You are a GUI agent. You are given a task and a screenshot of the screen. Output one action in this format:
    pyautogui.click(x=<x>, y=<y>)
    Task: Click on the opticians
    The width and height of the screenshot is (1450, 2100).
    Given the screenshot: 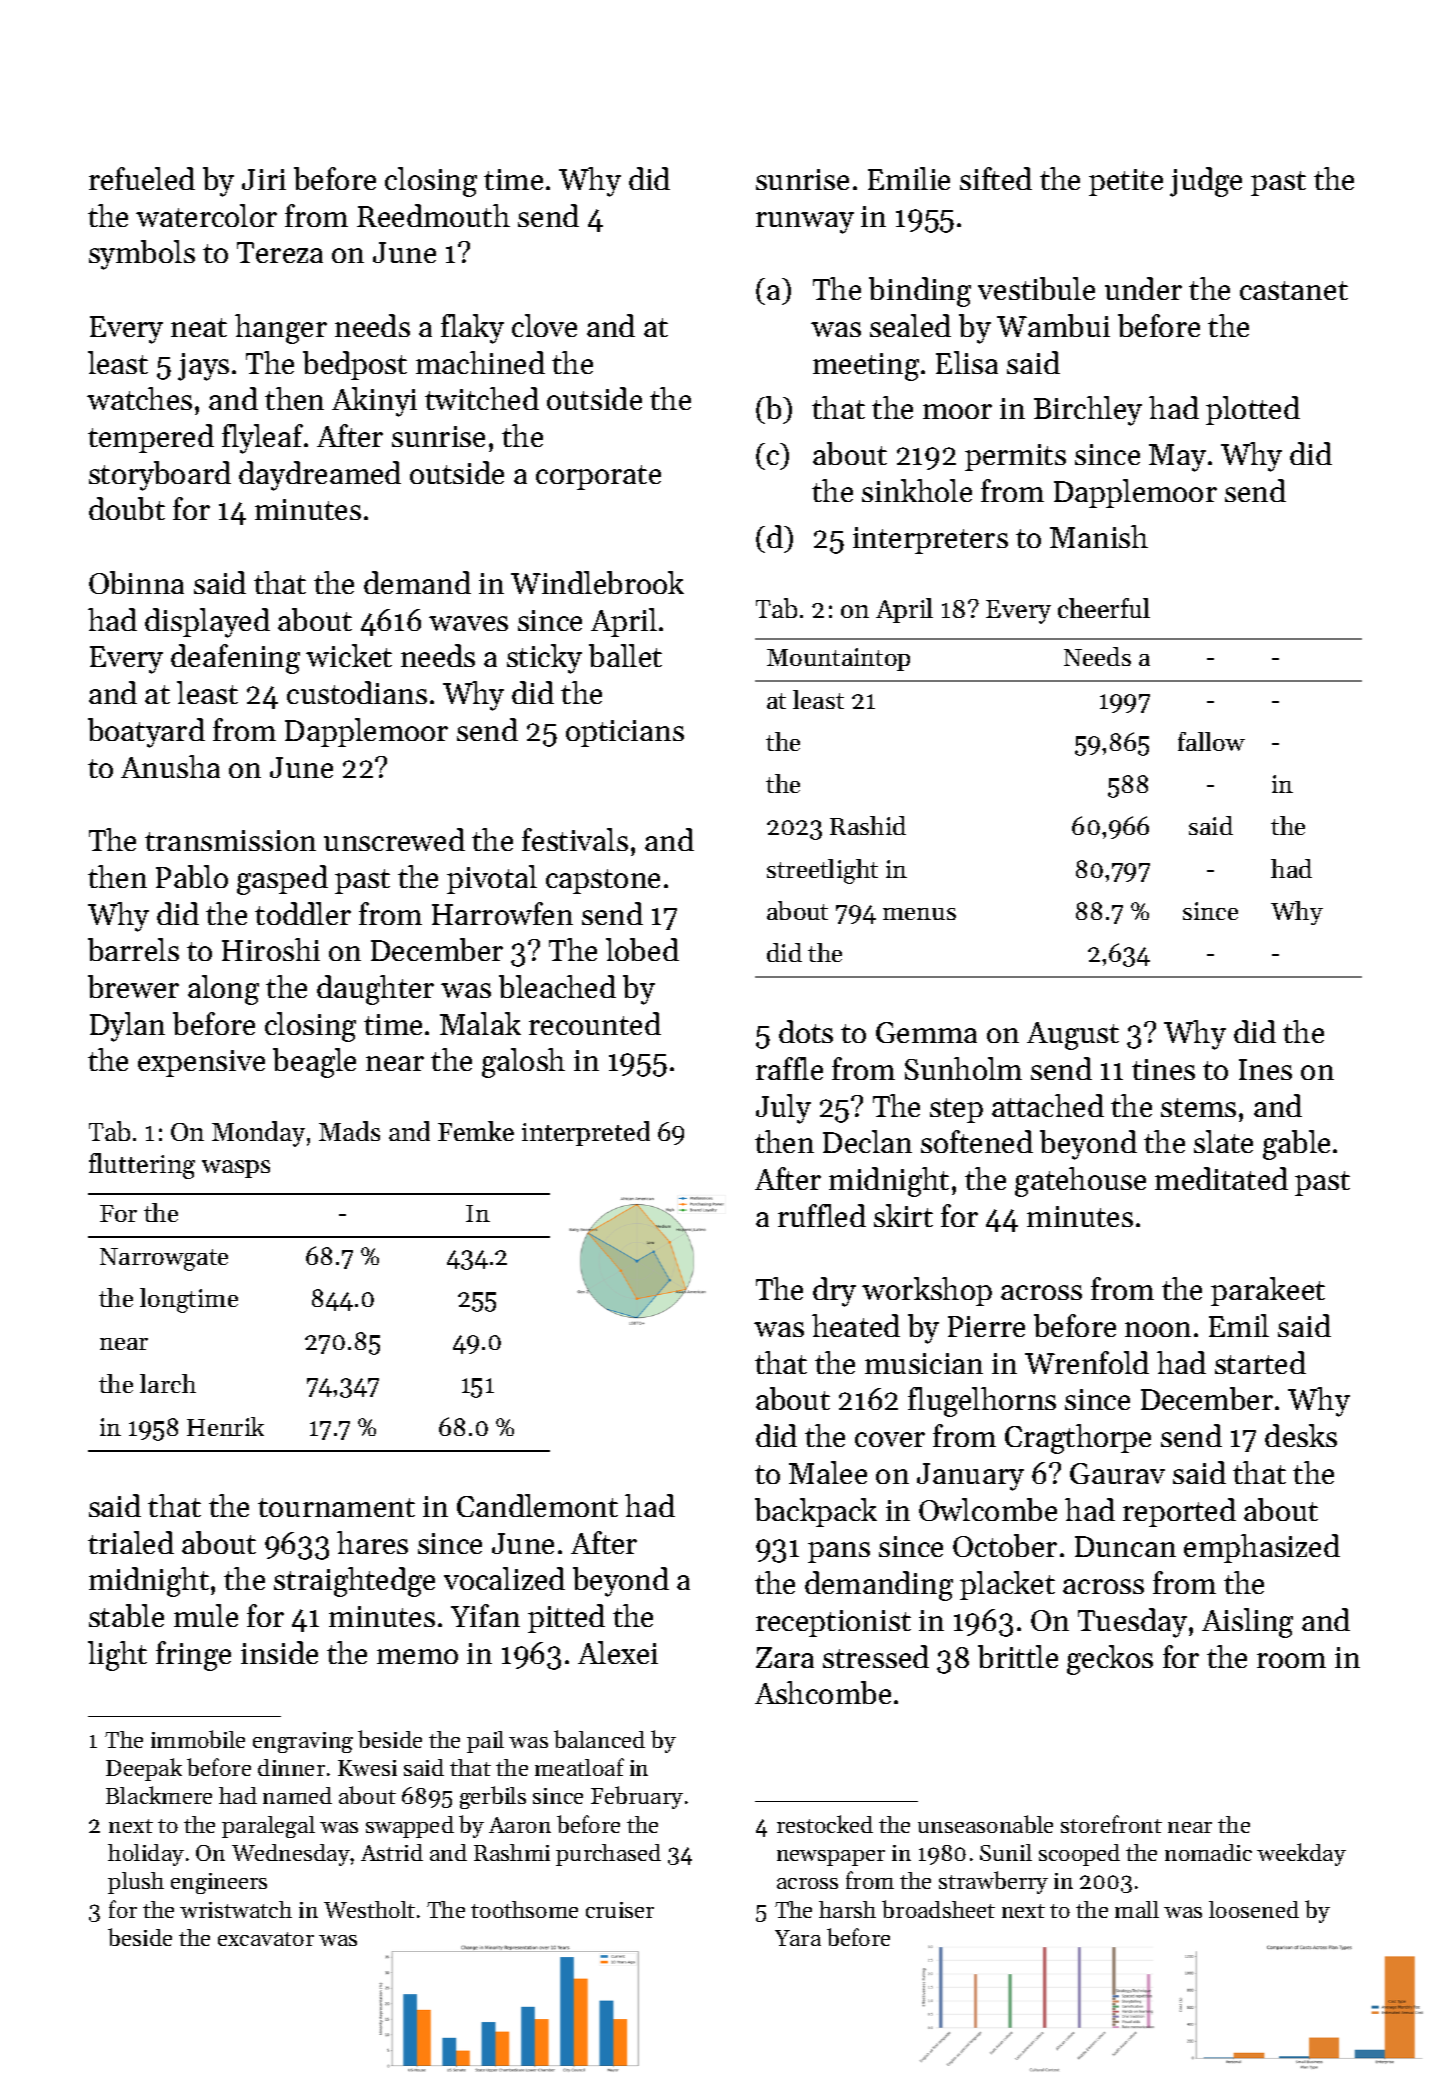 What is the action you would take?
    pyautogui.click(x=625, y=733)
